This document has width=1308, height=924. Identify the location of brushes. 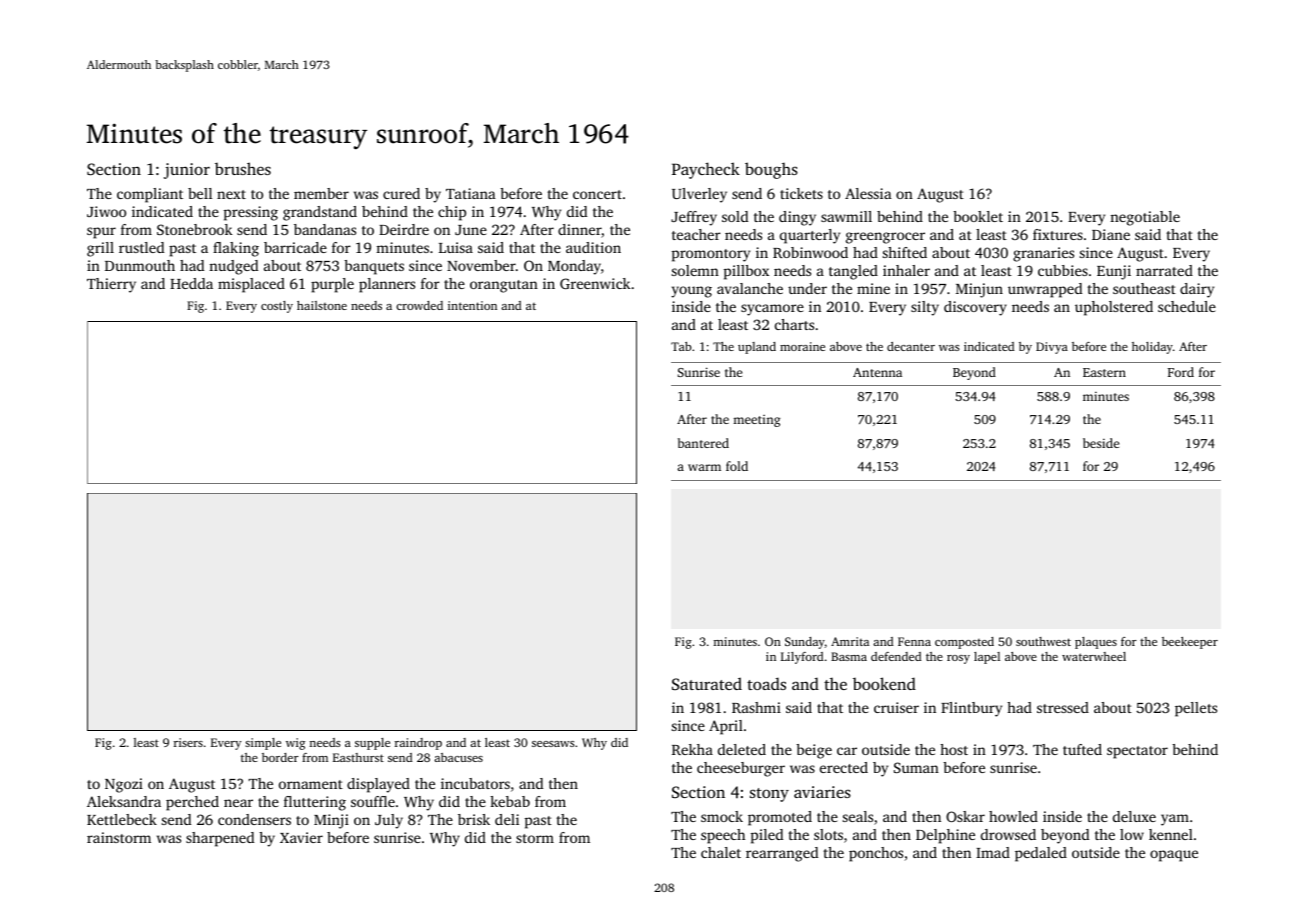
(243, 168).
